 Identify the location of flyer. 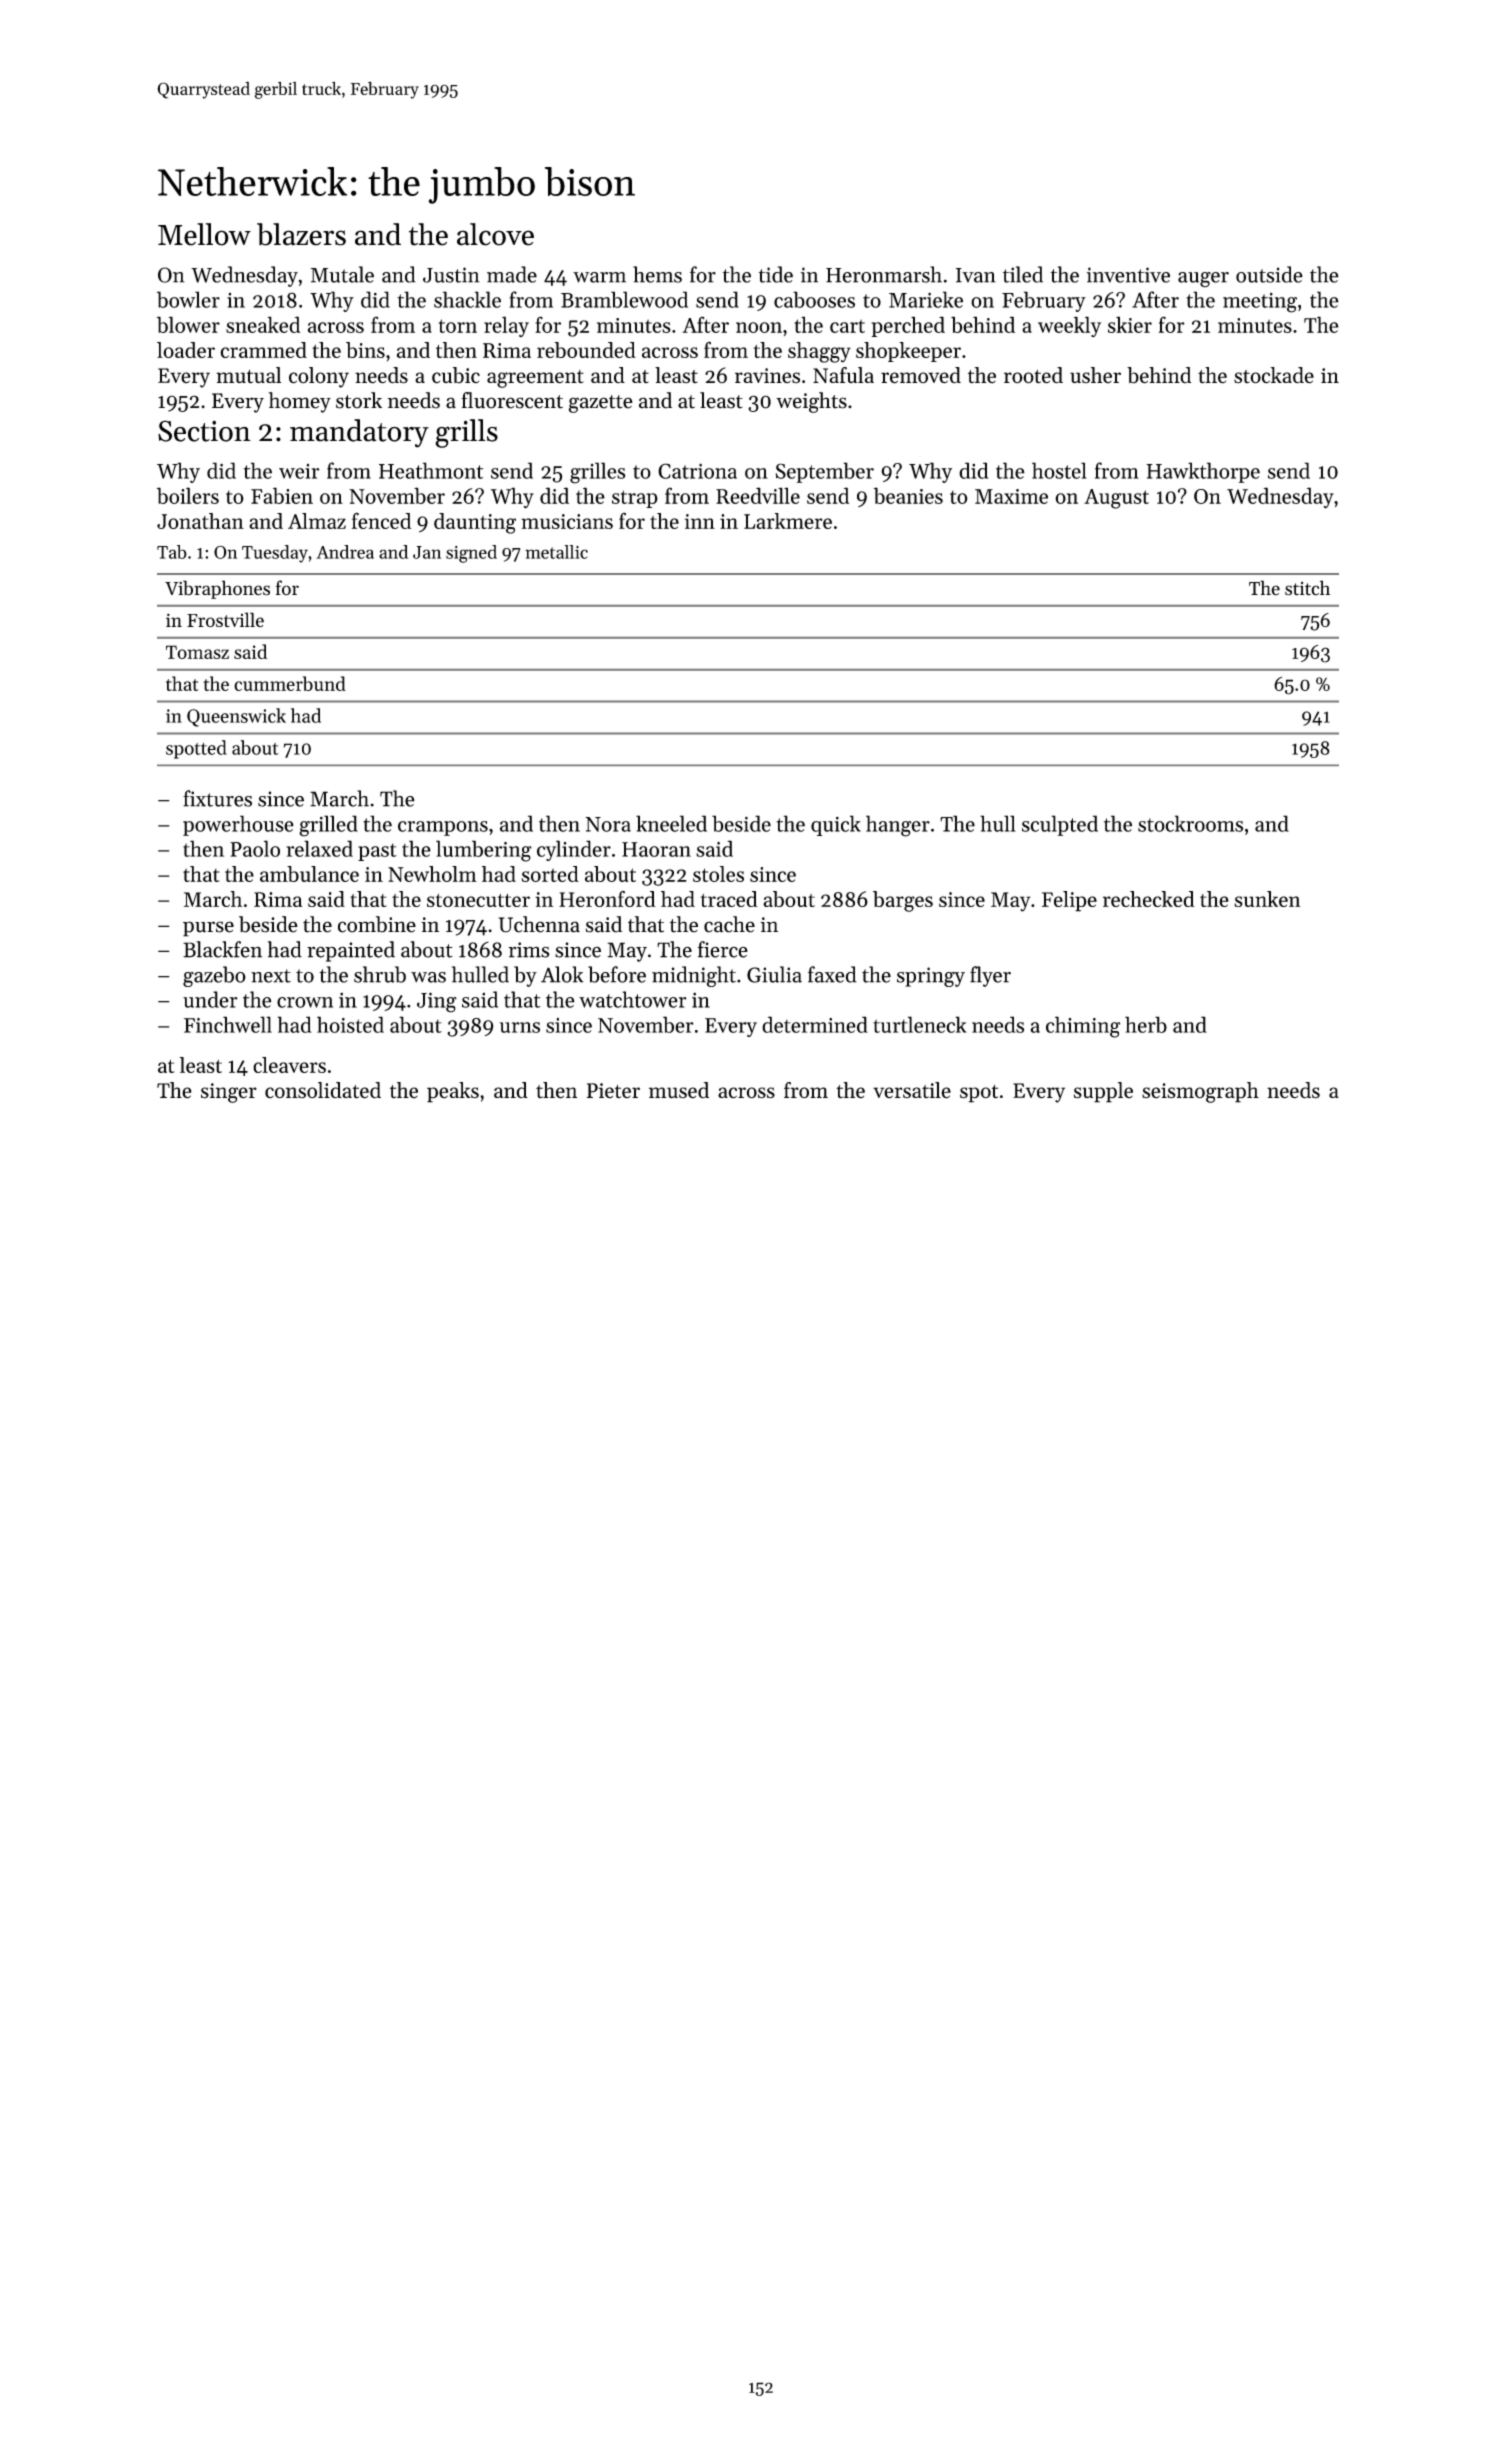
(990, 976).
